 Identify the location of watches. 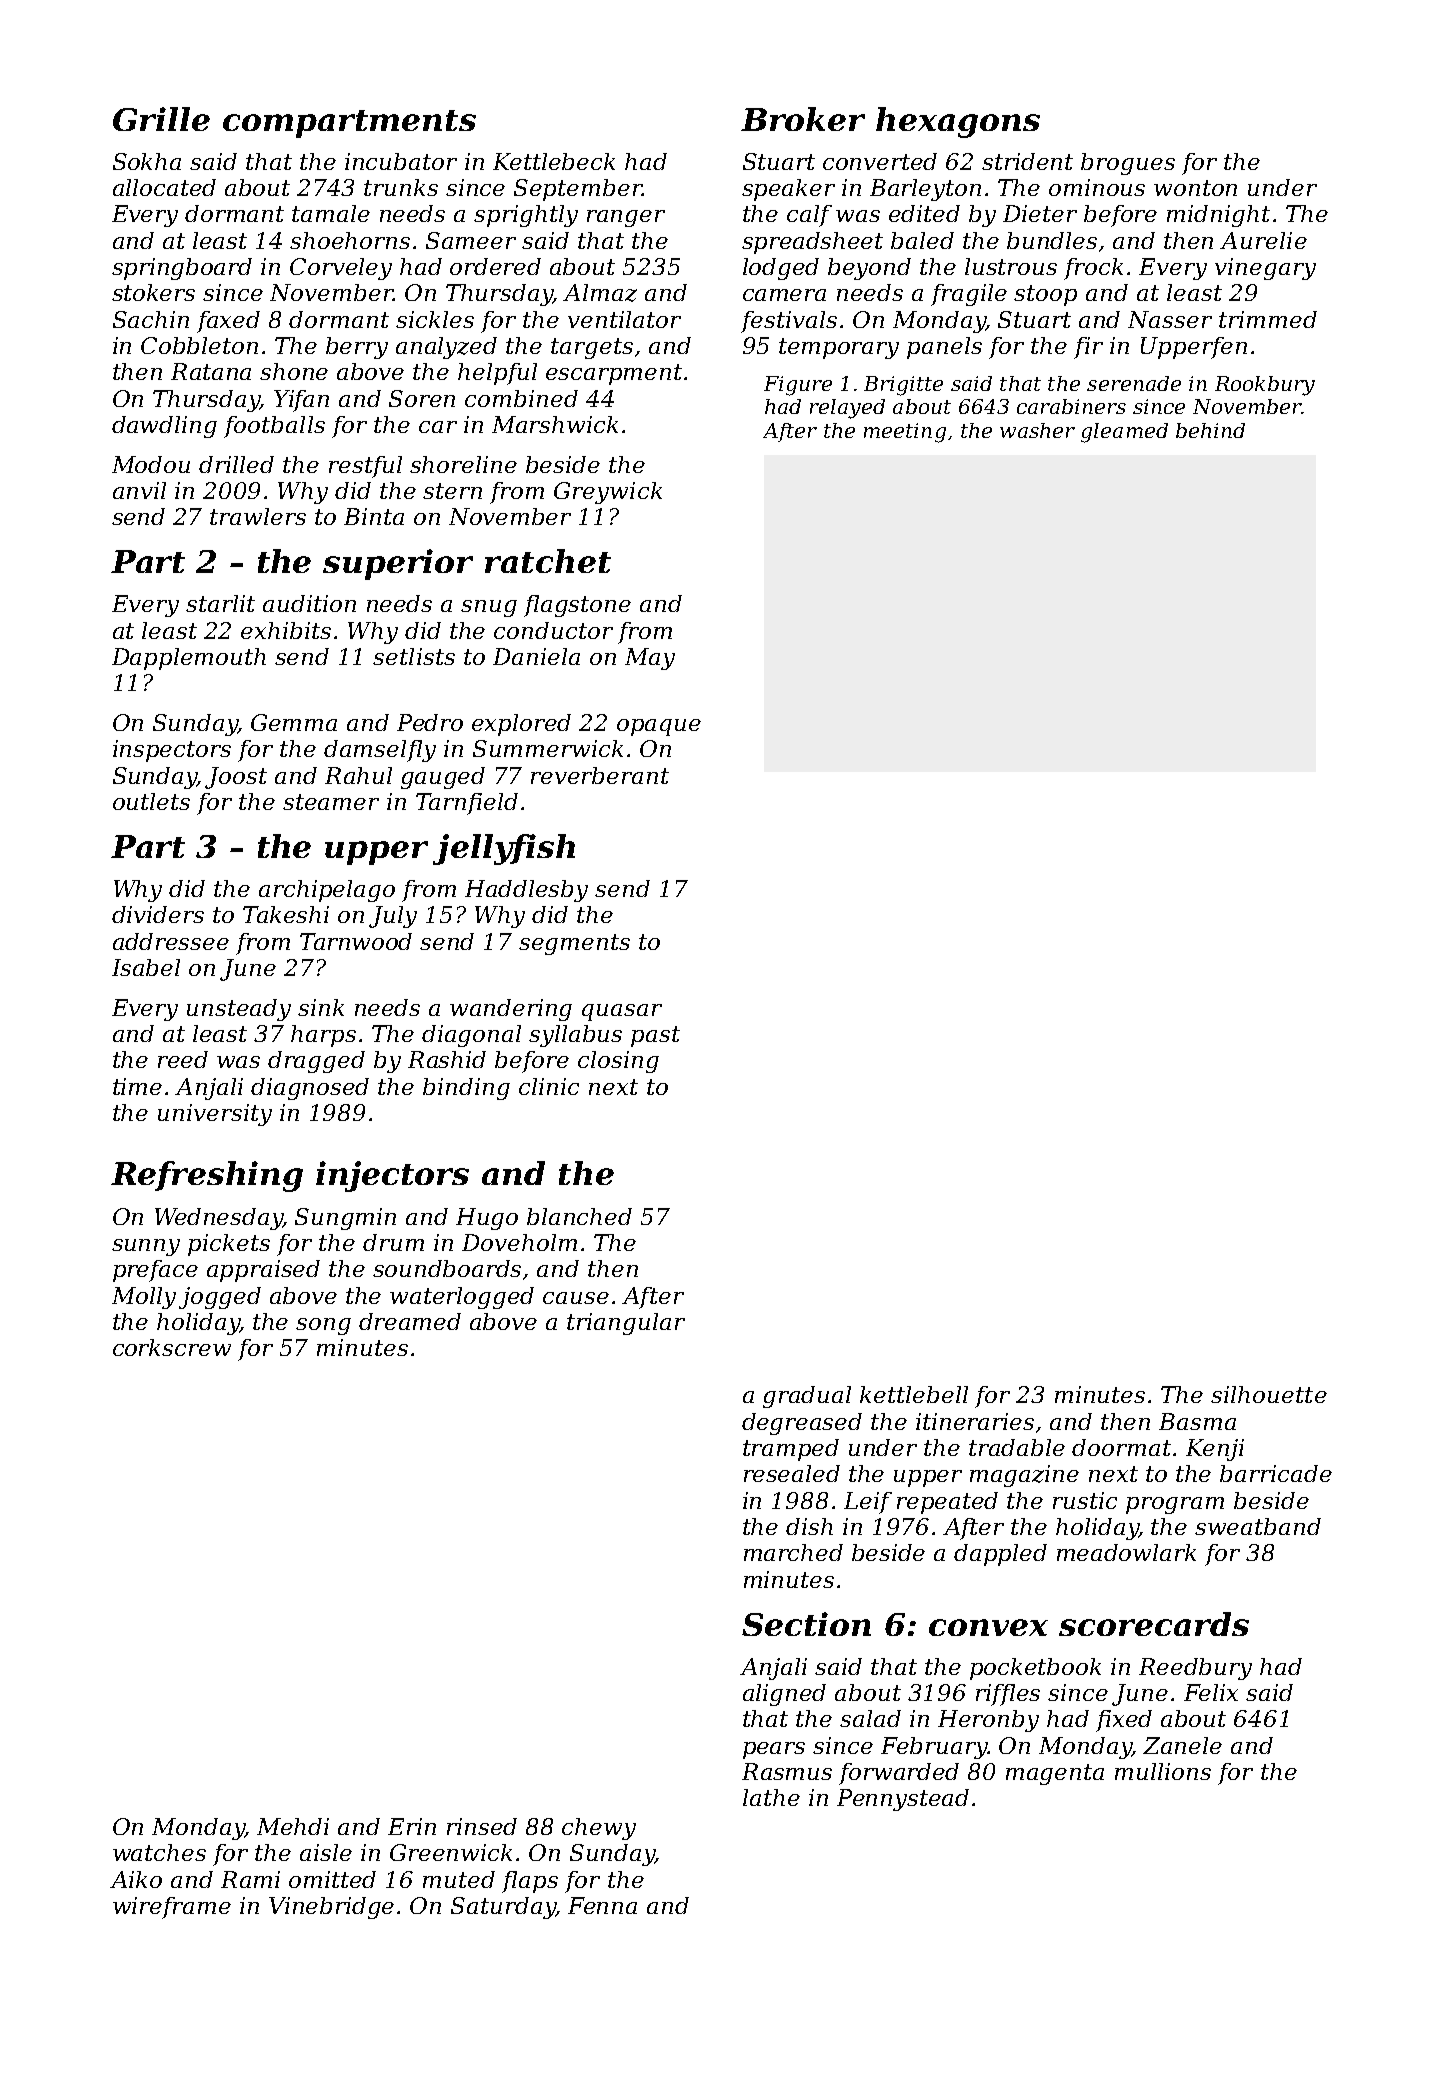
(159, 1852).
